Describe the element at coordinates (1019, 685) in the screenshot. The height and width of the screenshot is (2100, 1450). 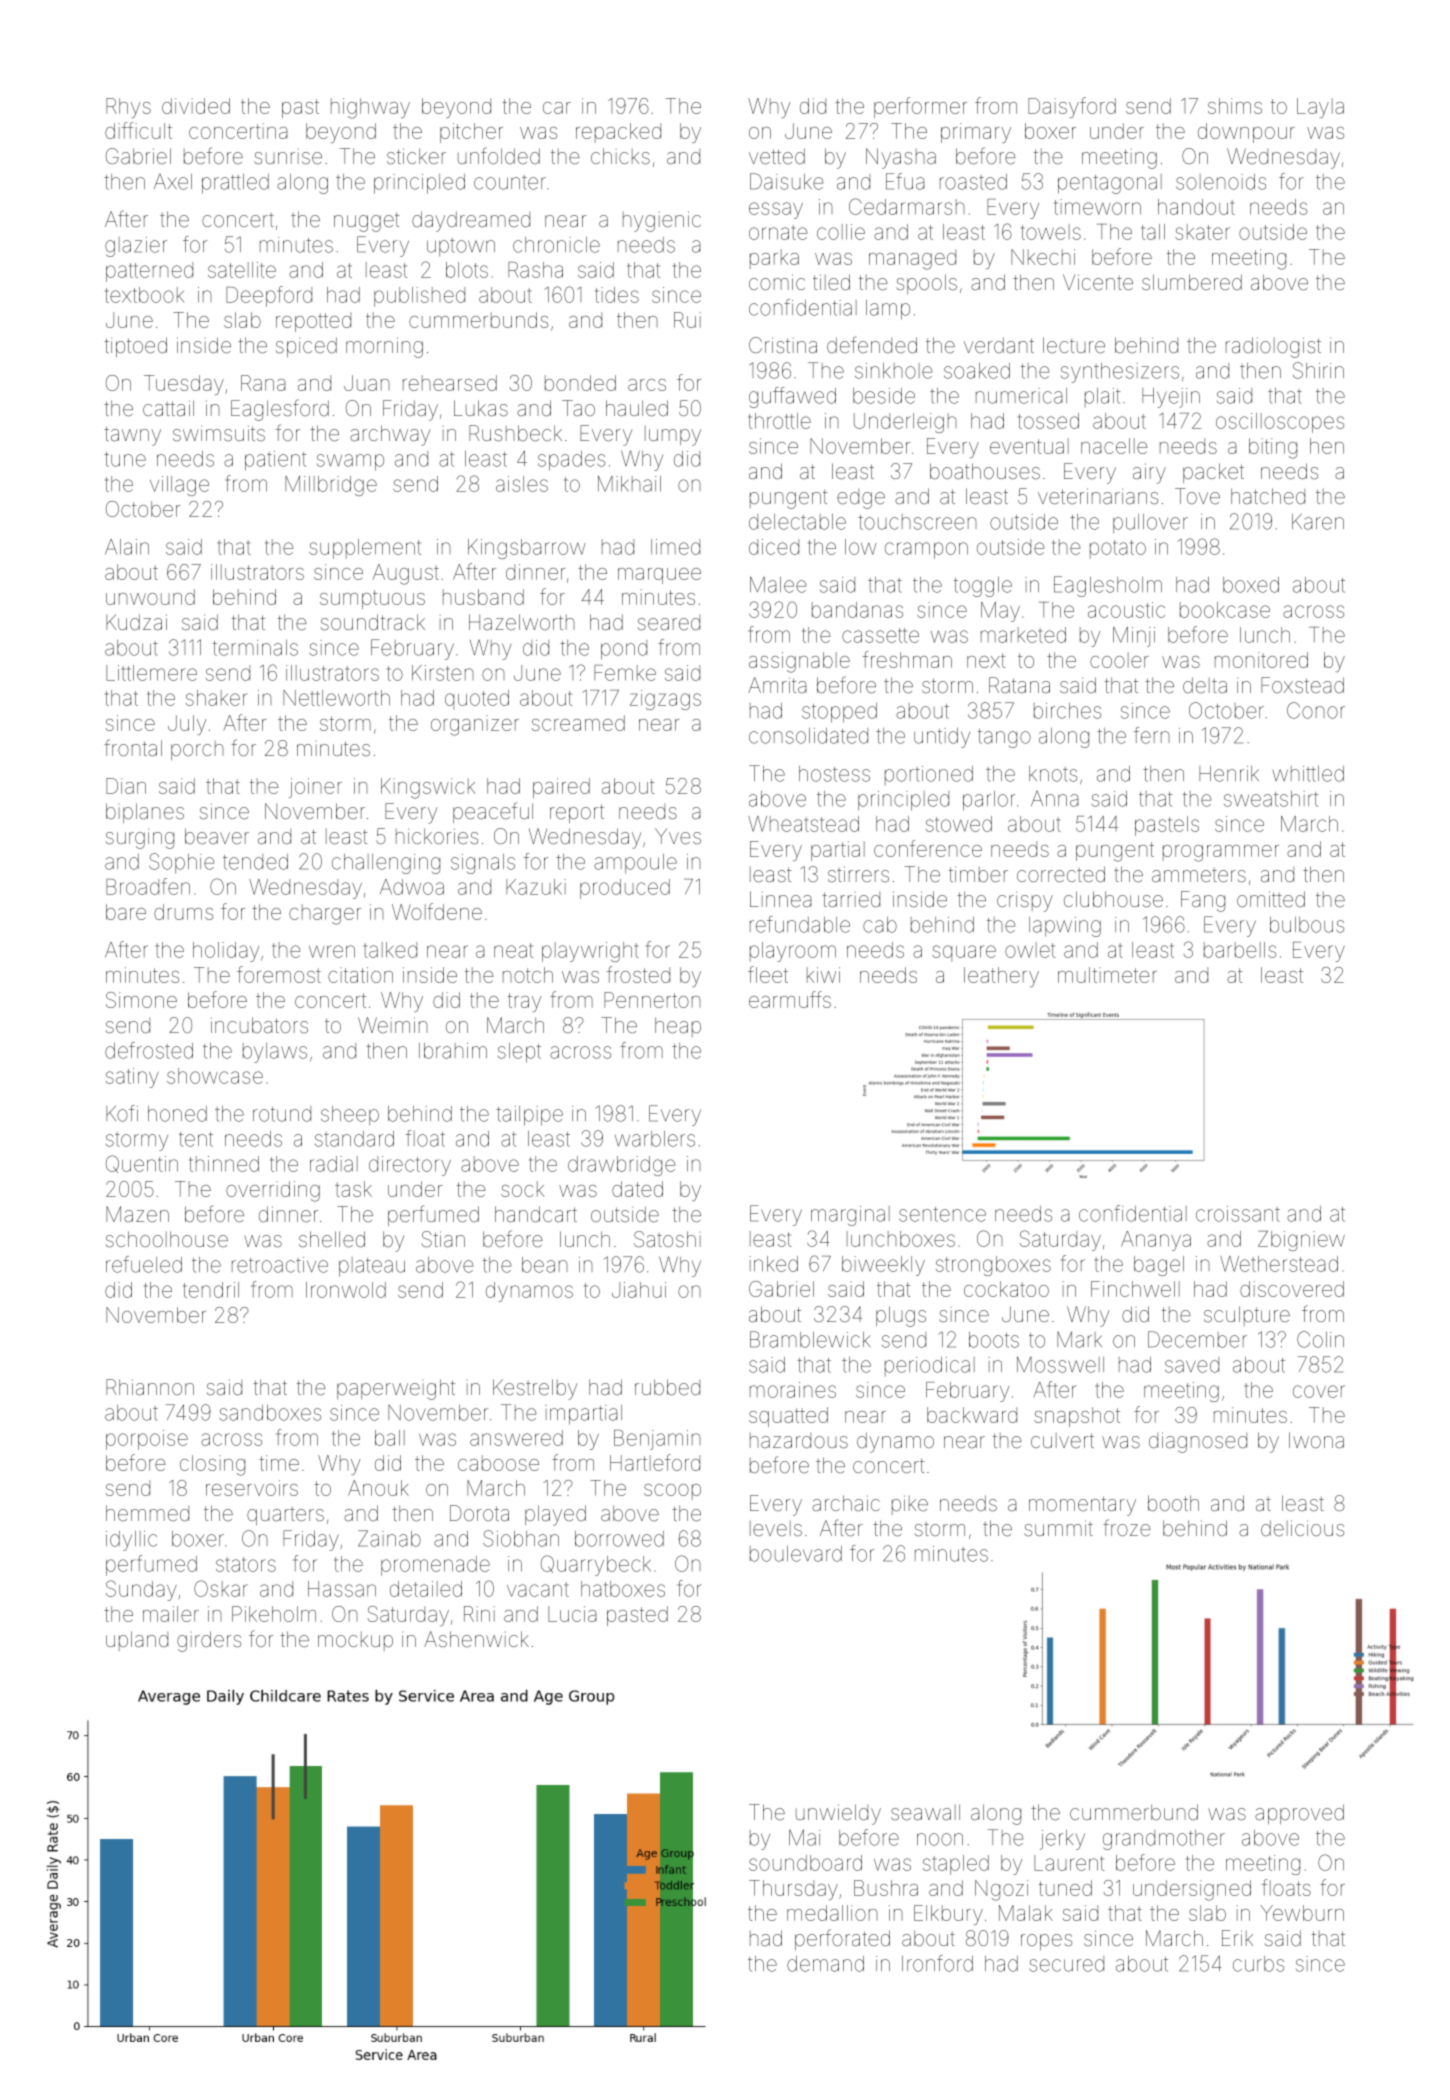
I see `Ratana` at that location.
